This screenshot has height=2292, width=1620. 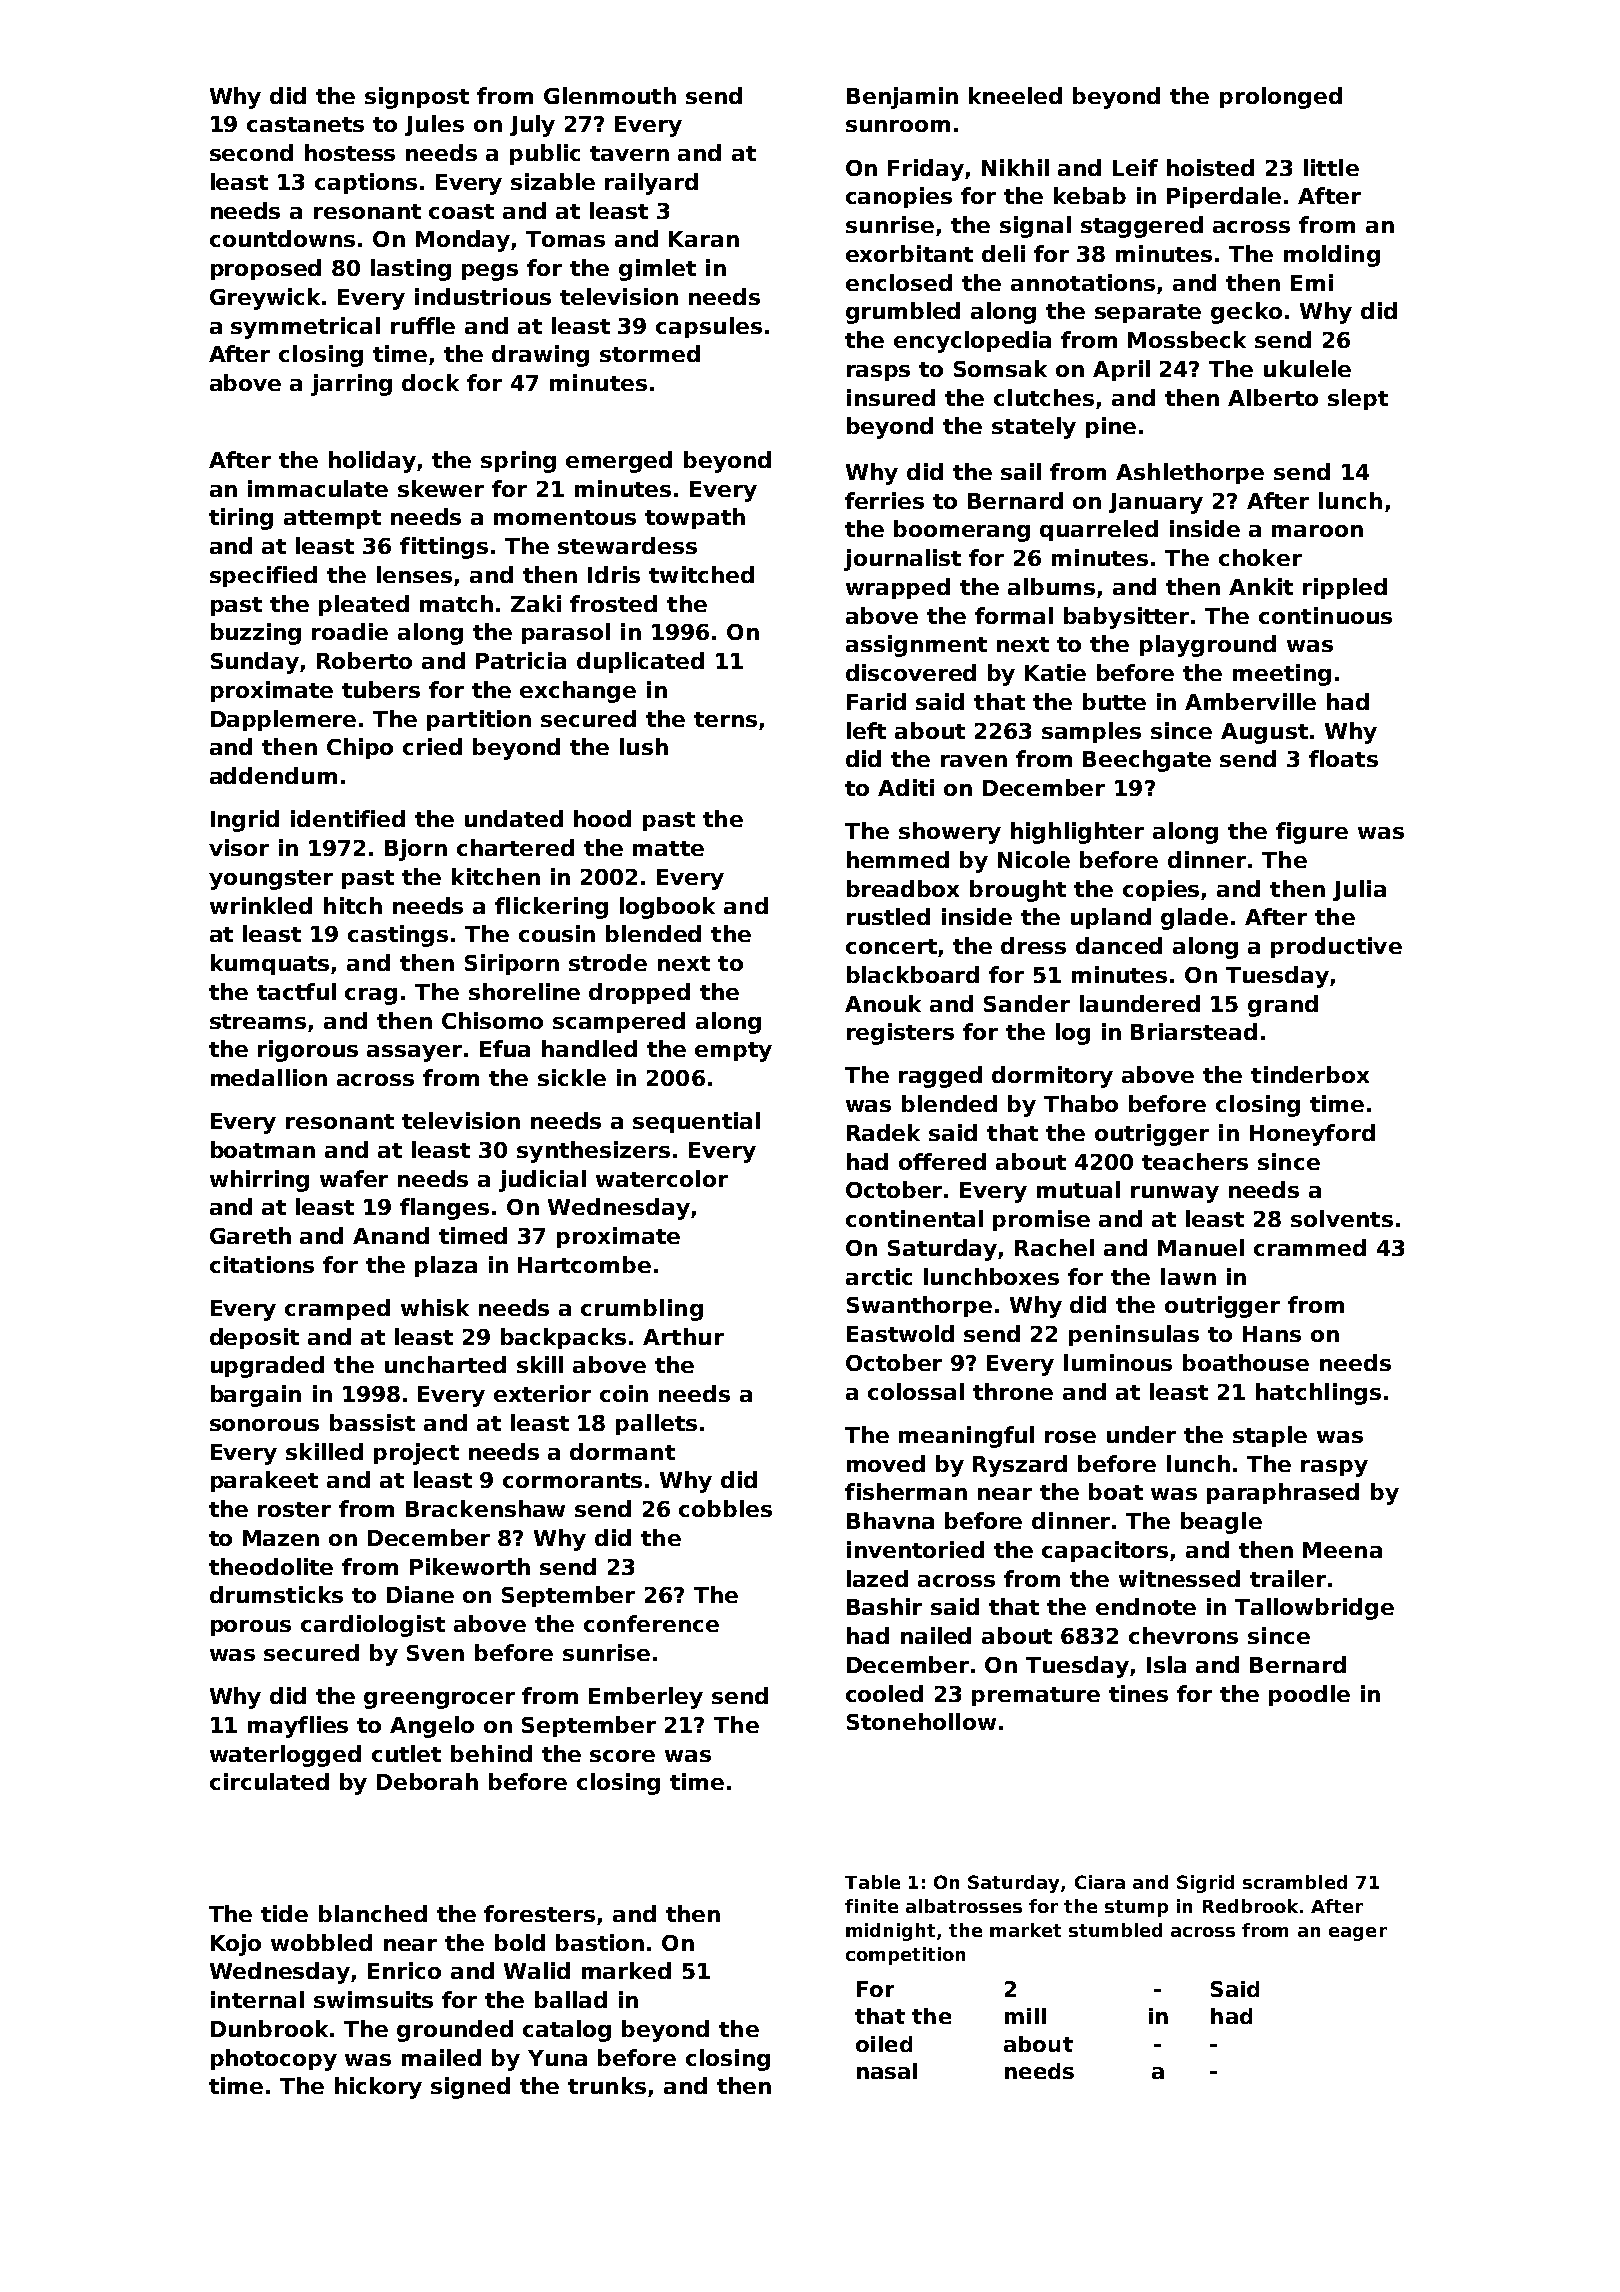 I want to click on Aditi, so click(x=906, y=787).
